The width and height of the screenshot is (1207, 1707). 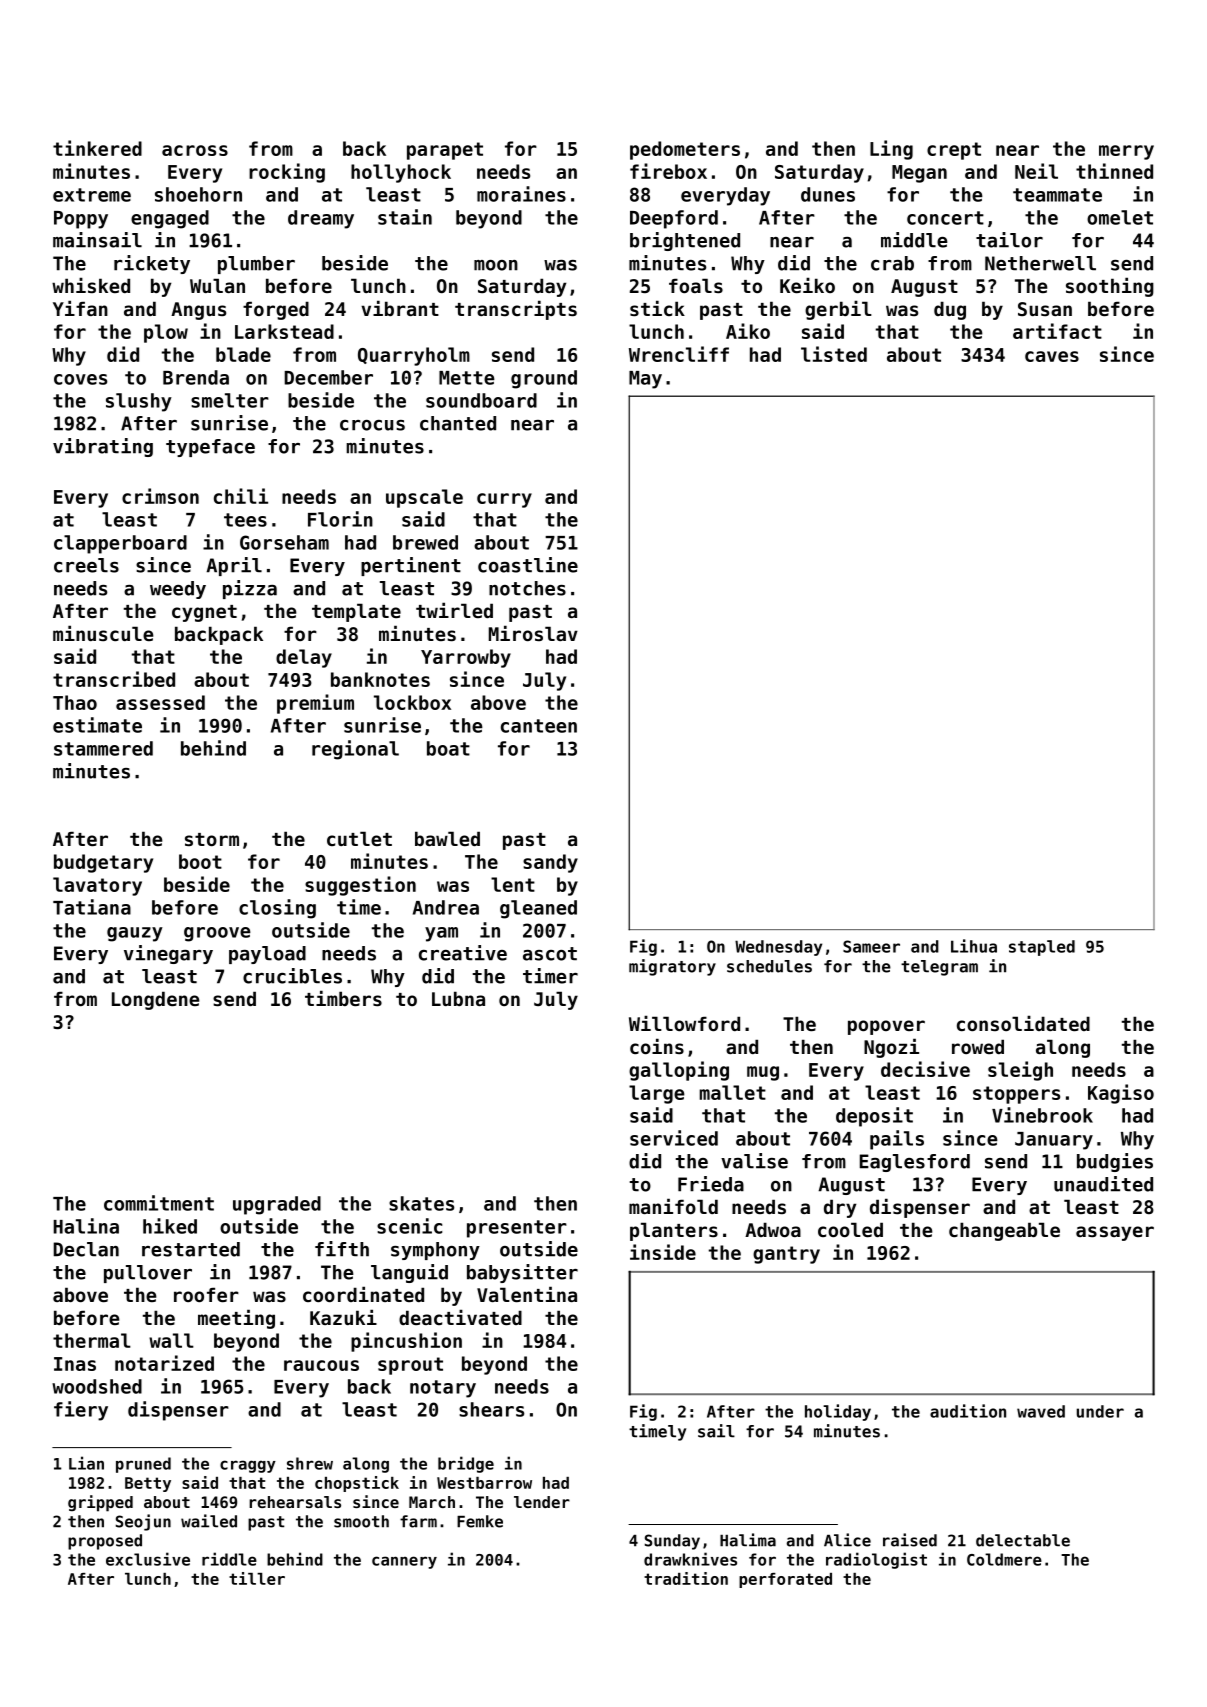 I want to click on Willowford, so click(x=684, y=1023).
